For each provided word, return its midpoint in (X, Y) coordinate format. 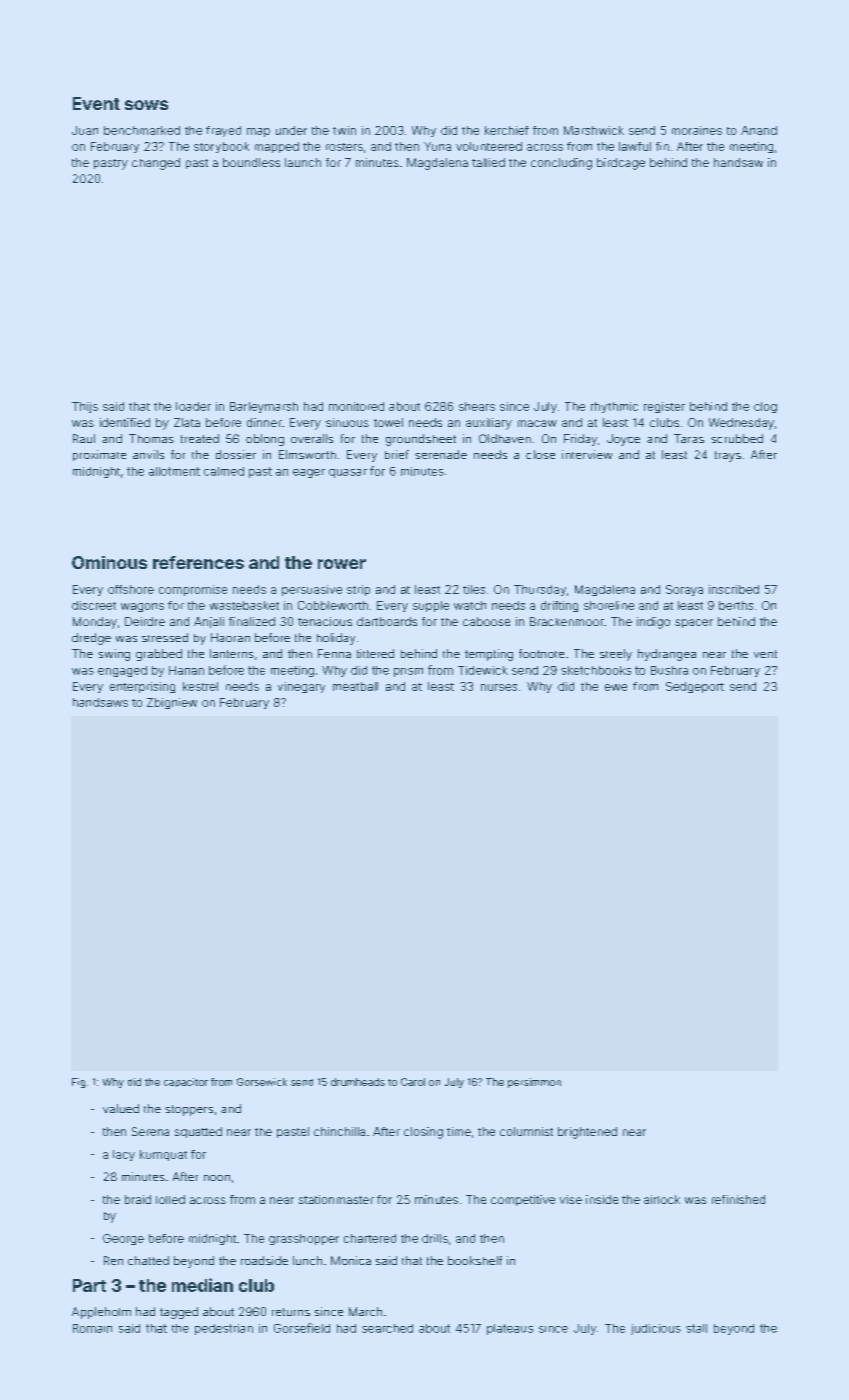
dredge (91, 639)
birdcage (621, 164)
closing (423, 1133)
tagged (179, 1313)
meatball (355, 686)
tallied (488, 162)
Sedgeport (695, 687)
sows (146, 105)
